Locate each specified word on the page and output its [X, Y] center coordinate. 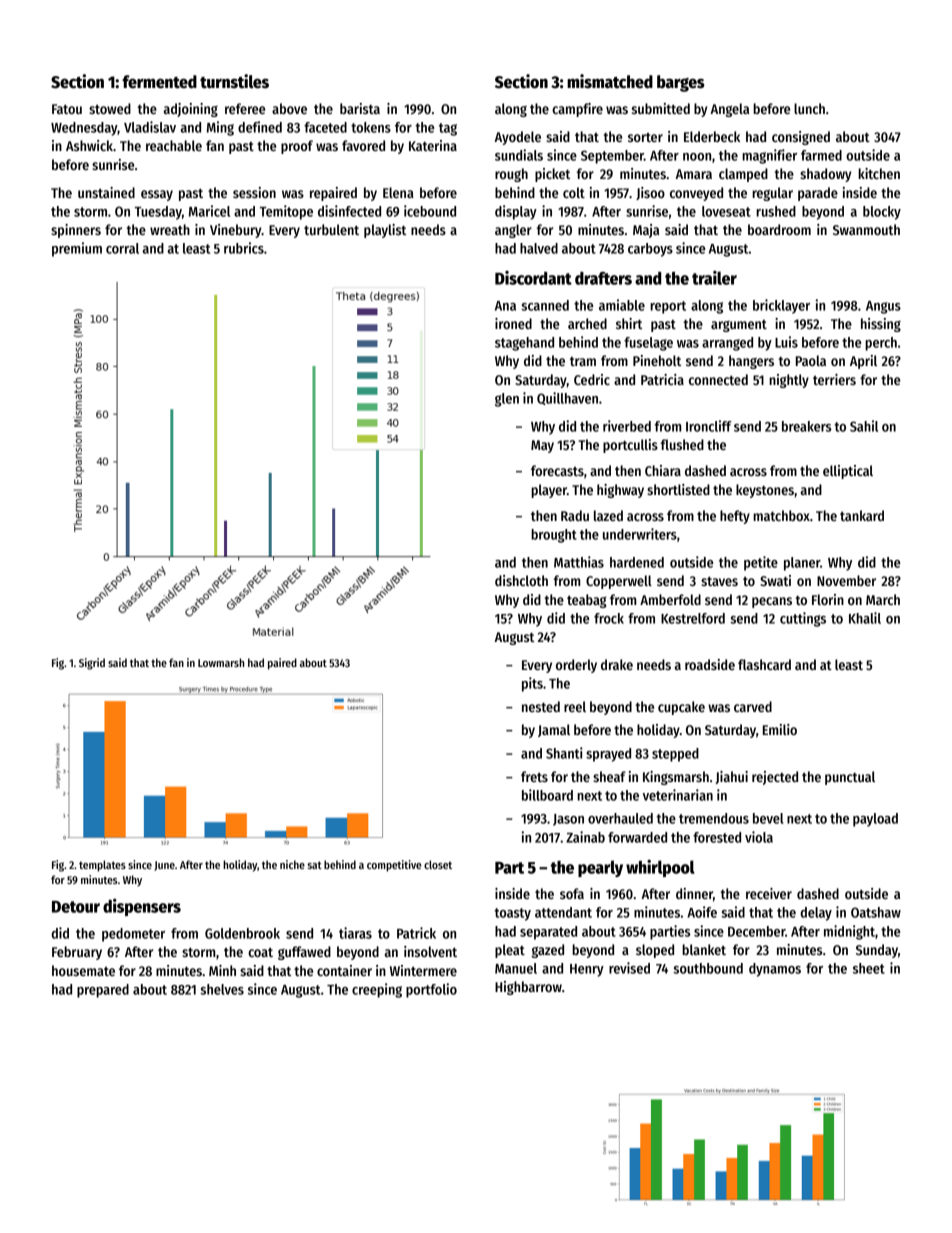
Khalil [865, 618]
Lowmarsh [221, 662]
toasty [512, 914]
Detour [76, 907]
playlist [385, 231]
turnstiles [234, 81]
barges [681, 83]
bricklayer [781, 306]
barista [360, 108]
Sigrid [92, 664]
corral [122, 248]
